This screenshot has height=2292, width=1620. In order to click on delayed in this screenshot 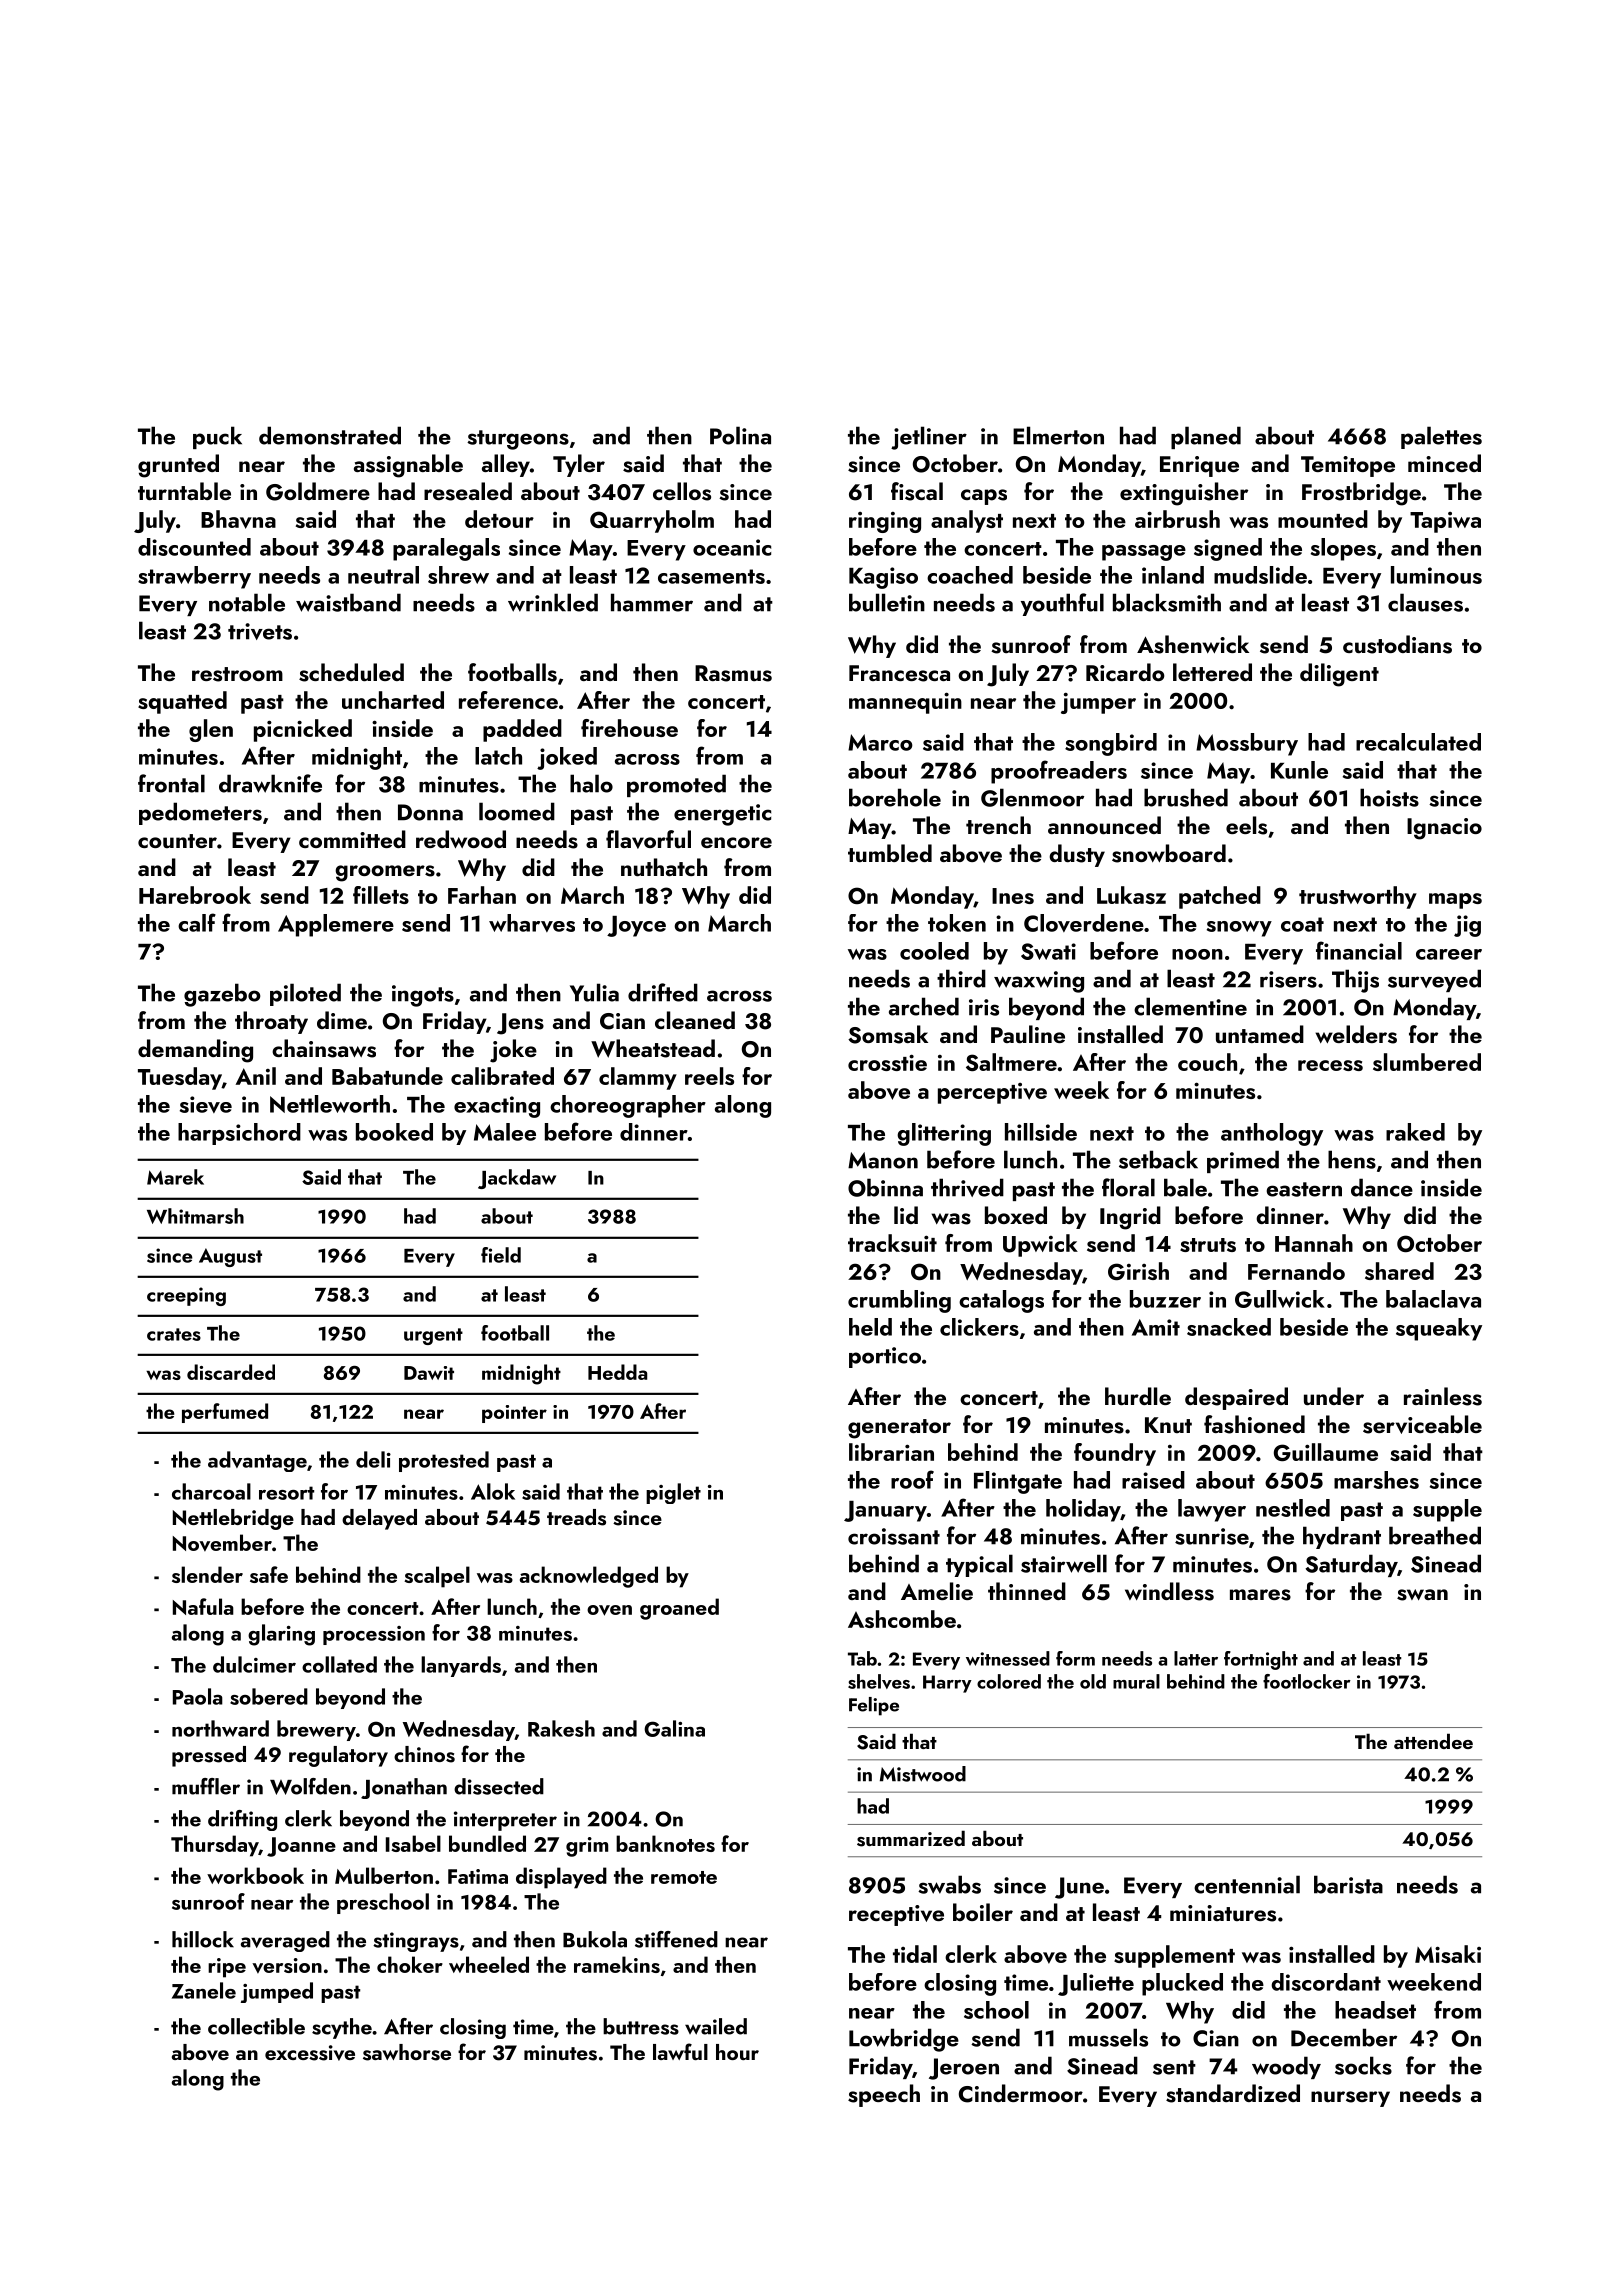, I will do `click(379, 1519)`.
